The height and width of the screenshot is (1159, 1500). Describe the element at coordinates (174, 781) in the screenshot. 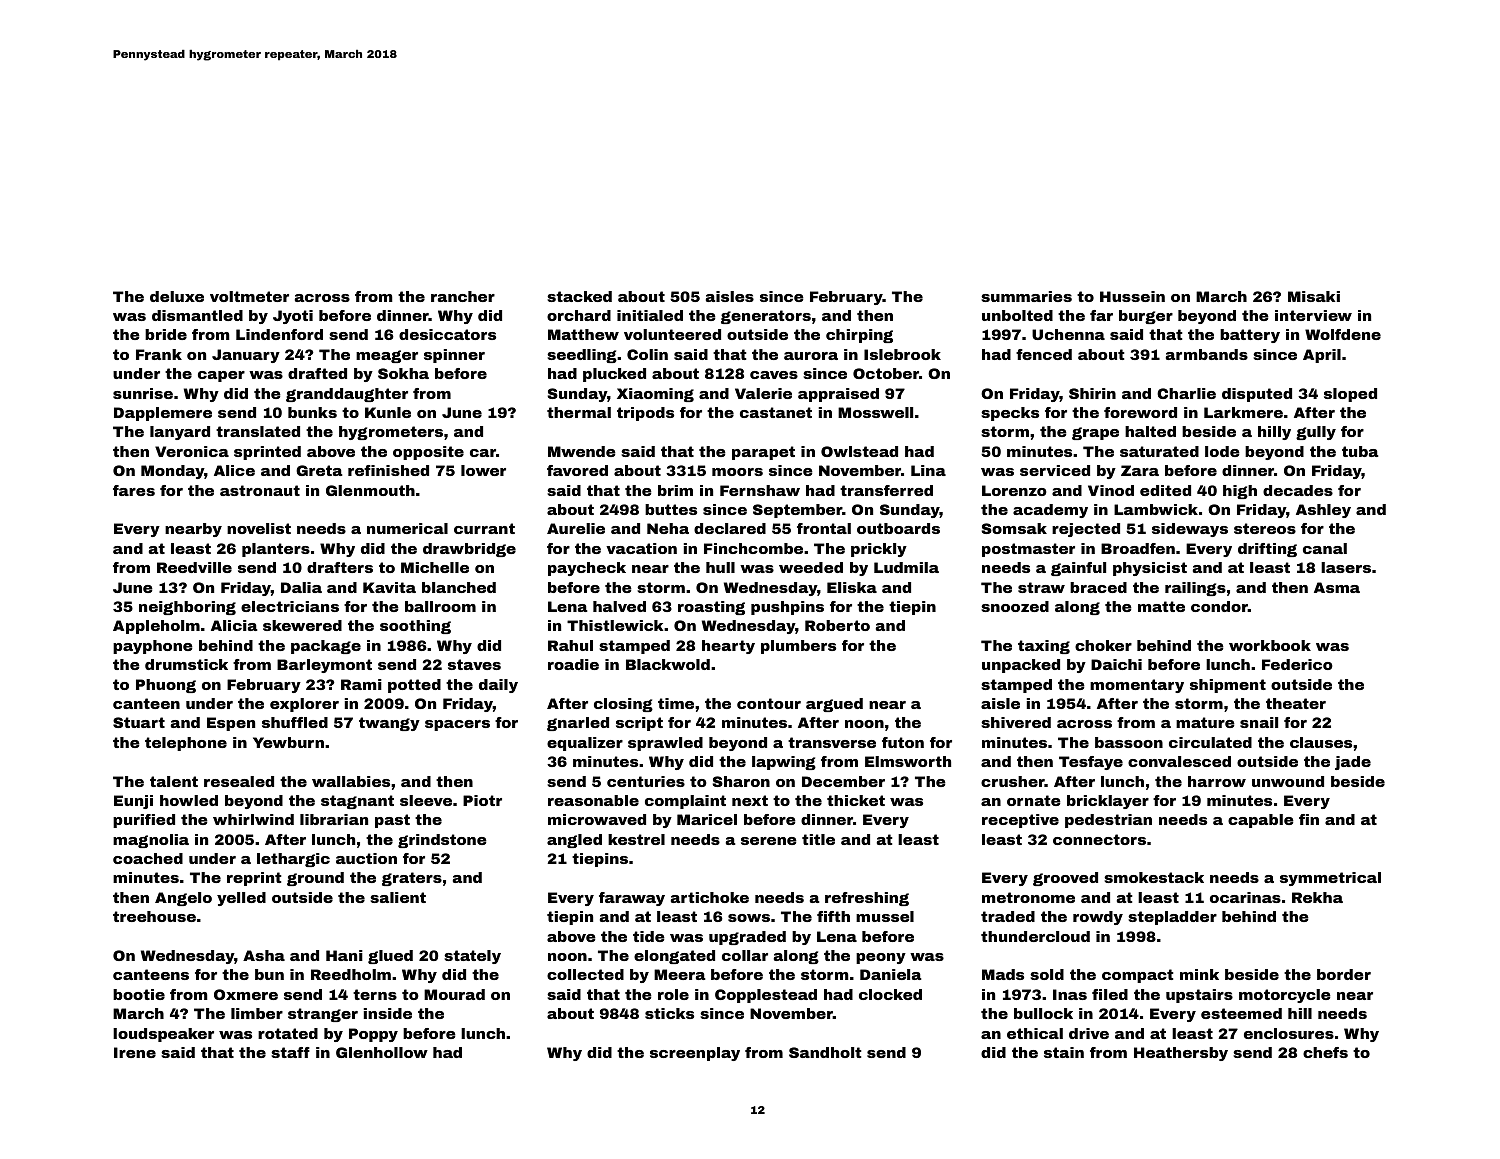

I see `talent` at that location.
